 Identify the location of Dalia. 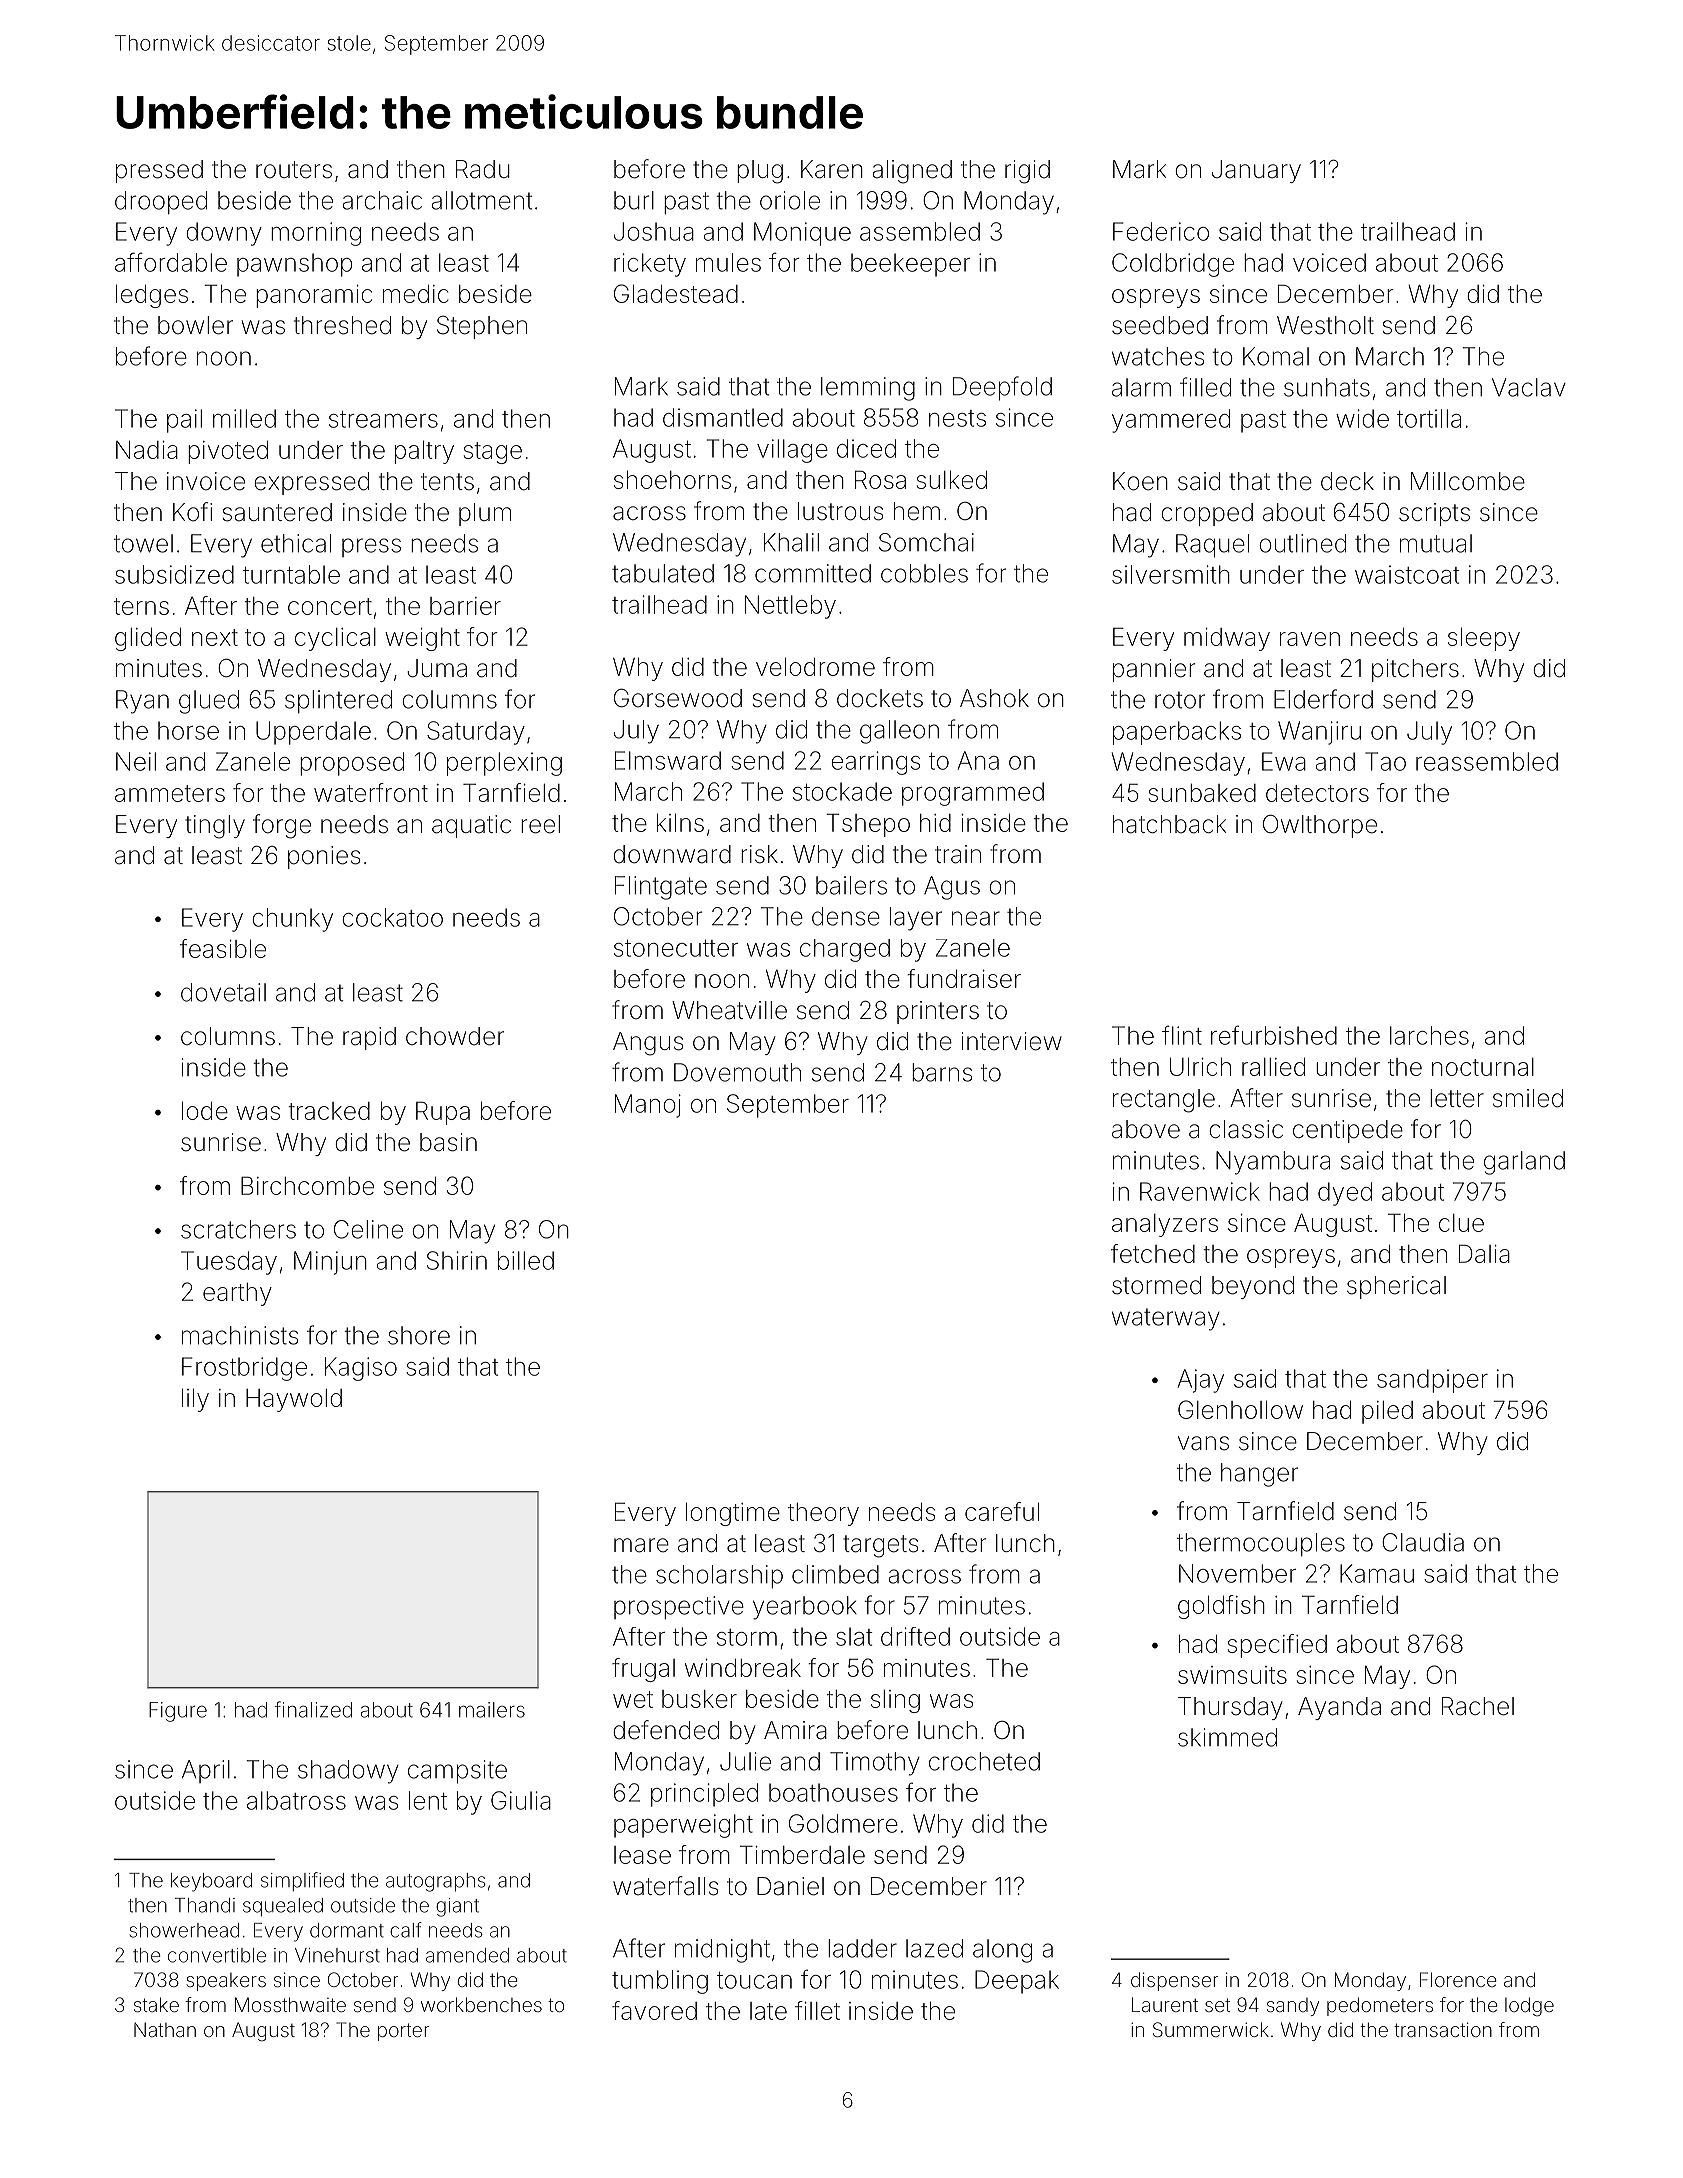
(1484, 1253).
